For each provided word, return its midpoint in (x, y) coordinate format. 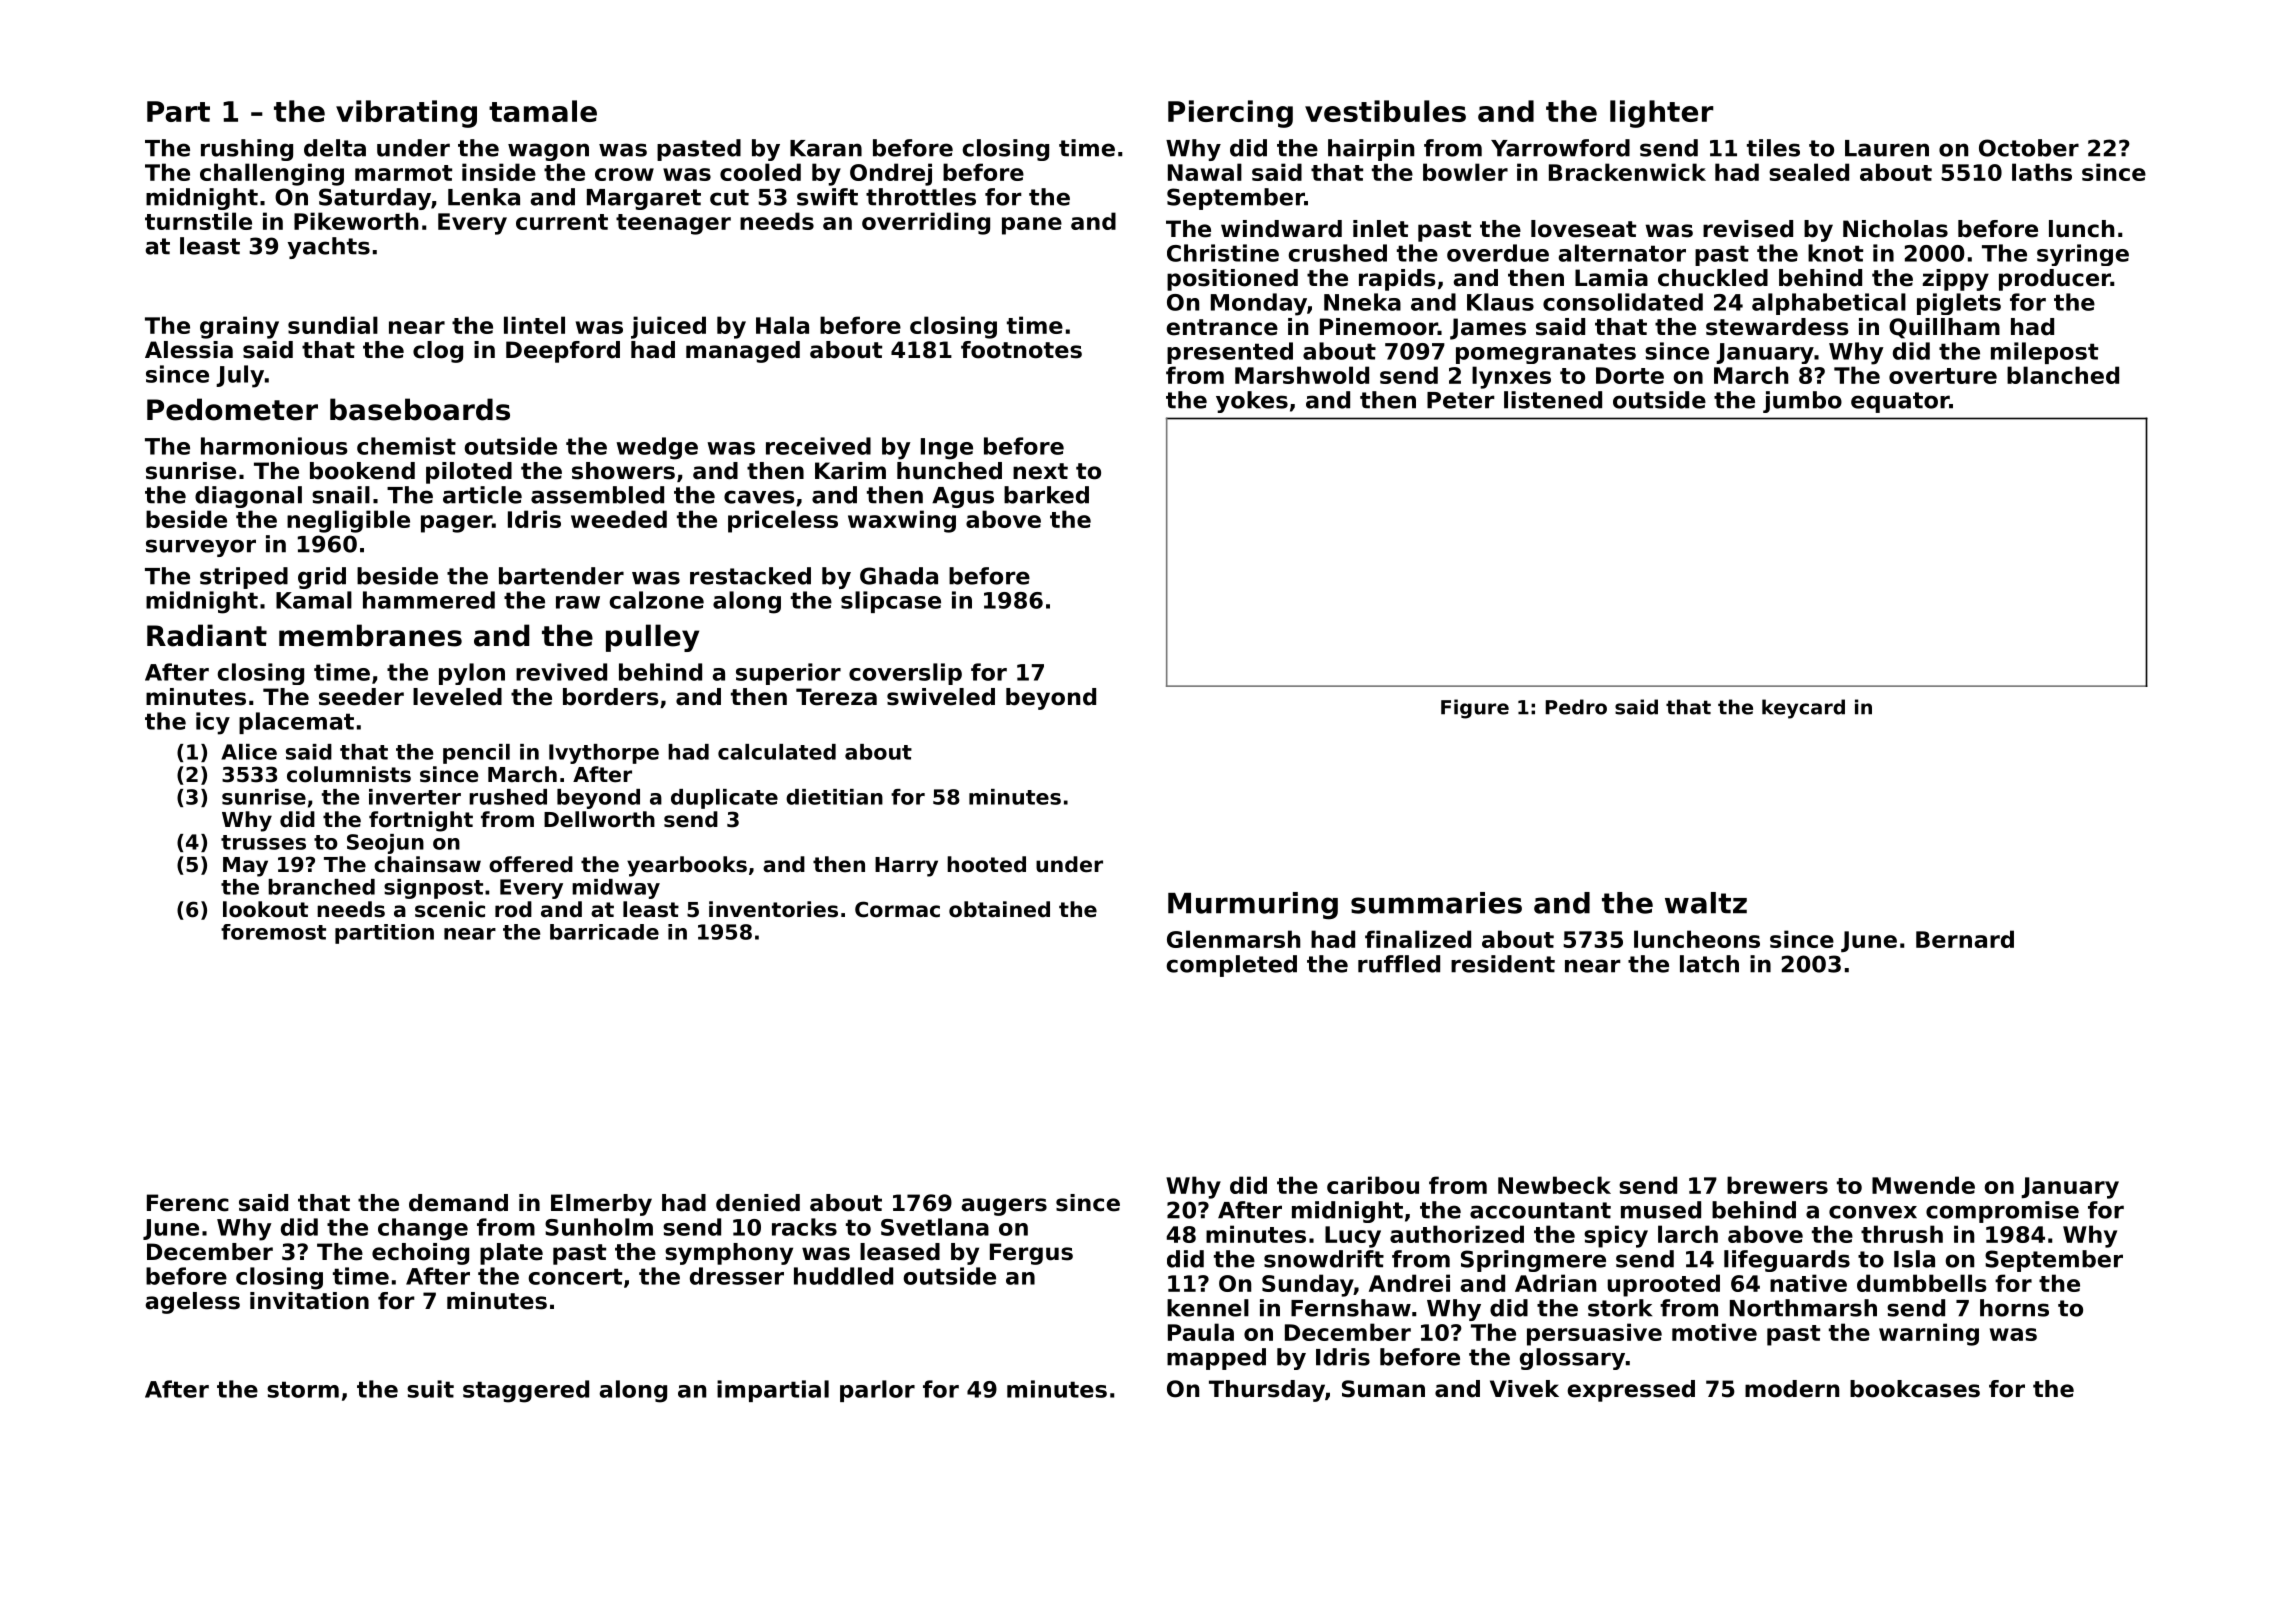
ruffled (1399, 964)
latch (1709, 964)
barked (1046, 495)
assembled (597, 495)
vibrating (406, 114)
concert (575, 1276)
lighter (1662, 114)
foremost (273, 932)
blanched (2063, 375)
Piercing (1230, 114)
